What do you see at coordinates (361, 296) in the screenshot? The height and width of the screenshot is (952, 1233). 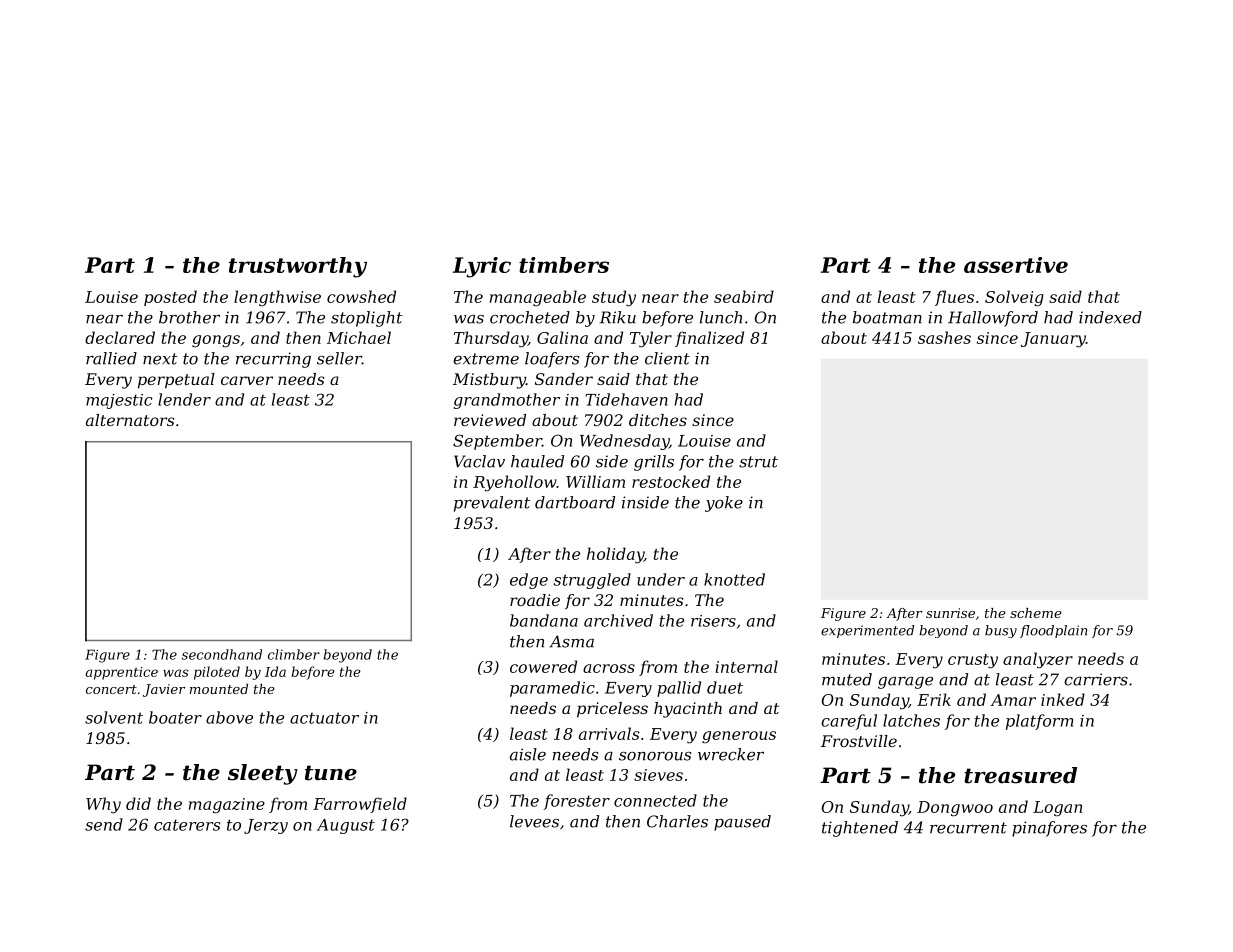 I see `cowshed` at bounding box center [361, 296].
